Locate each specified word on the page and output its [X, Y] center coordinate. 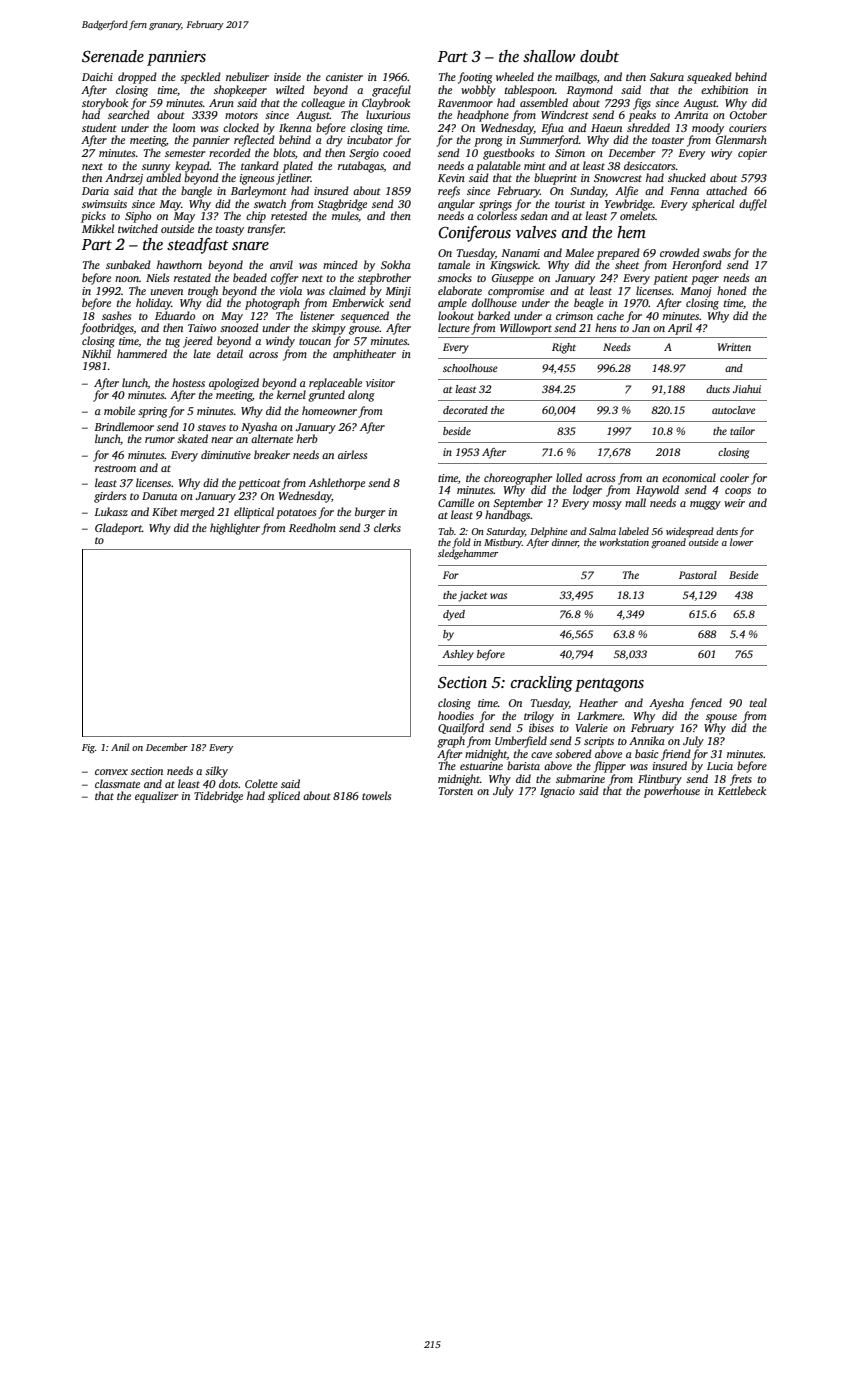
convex [111, 772]
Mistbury [503, 543]
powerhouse [672, 792]
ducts [718, 389]
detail [230, 353]
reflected [254, 141]
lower [741, 542]
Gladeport [118, 529]
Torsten [456, 791]
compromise [516, 292]
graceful [391, 91]
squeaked [709, 78]
